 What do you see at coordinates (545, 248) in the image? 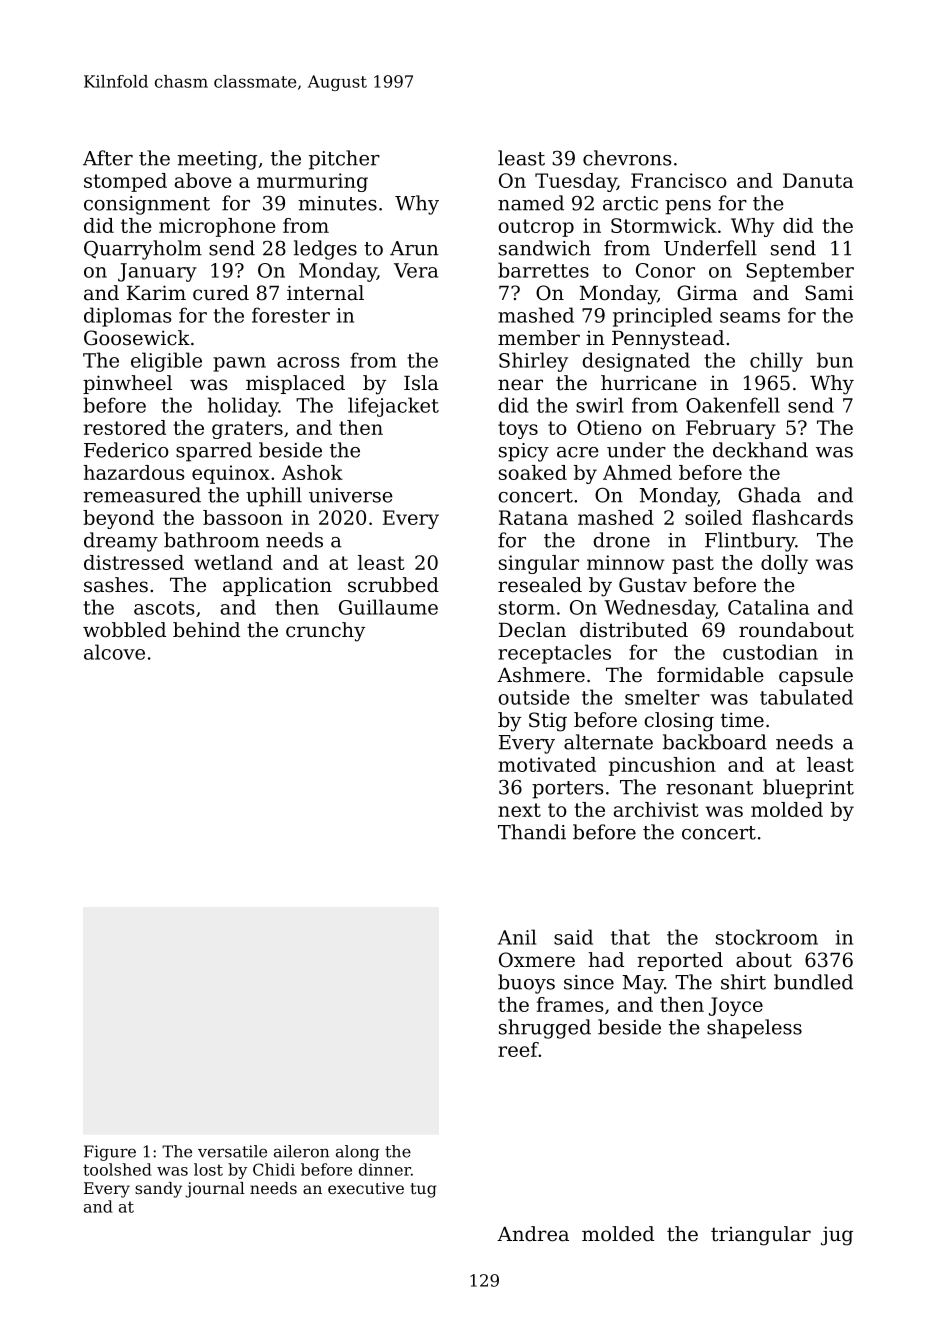
I see `sandwich` at bounding box center [545, 248].
